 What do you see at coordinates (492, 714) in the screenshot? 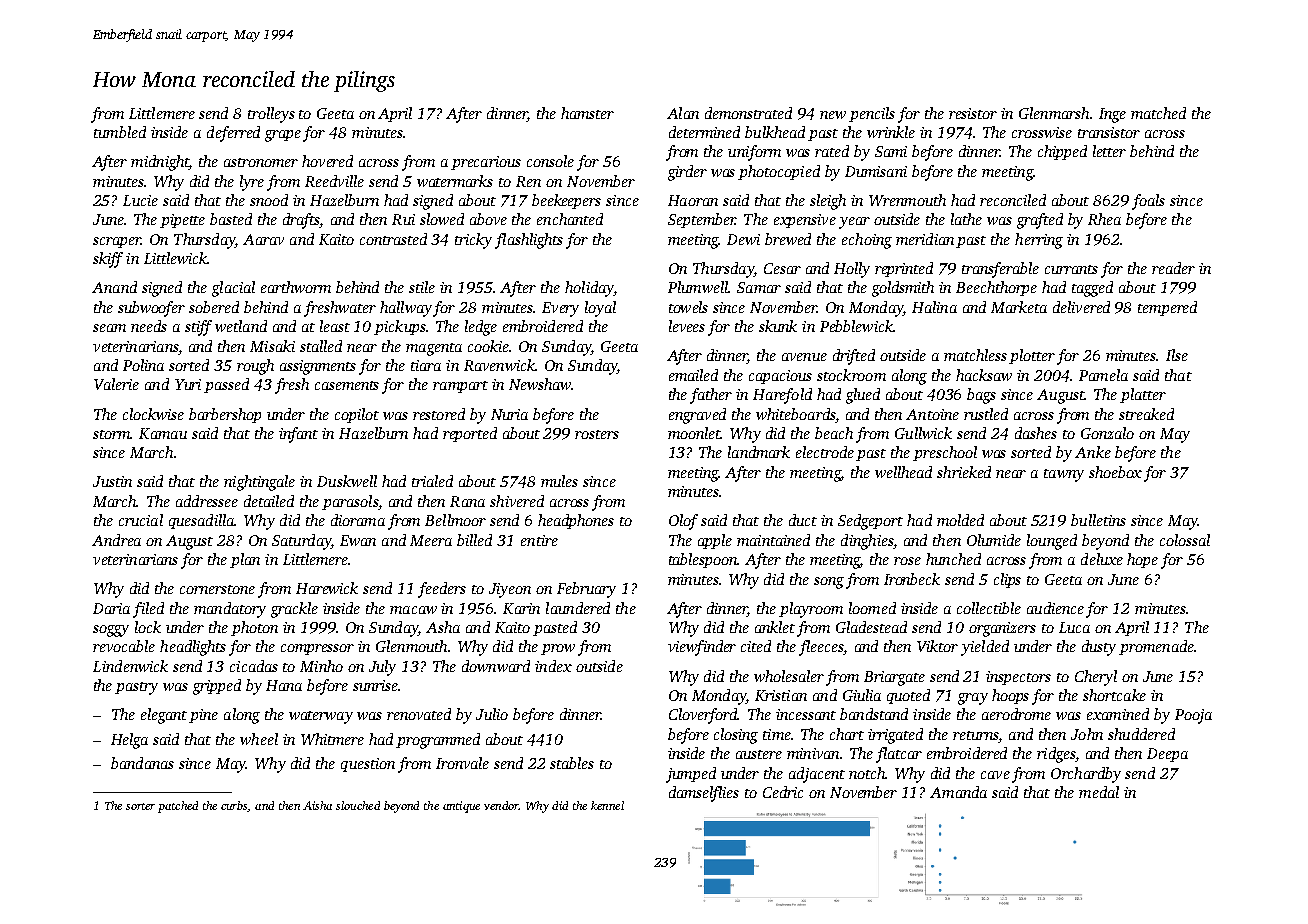
I see `Julio` at bounding box center [492, 714].
